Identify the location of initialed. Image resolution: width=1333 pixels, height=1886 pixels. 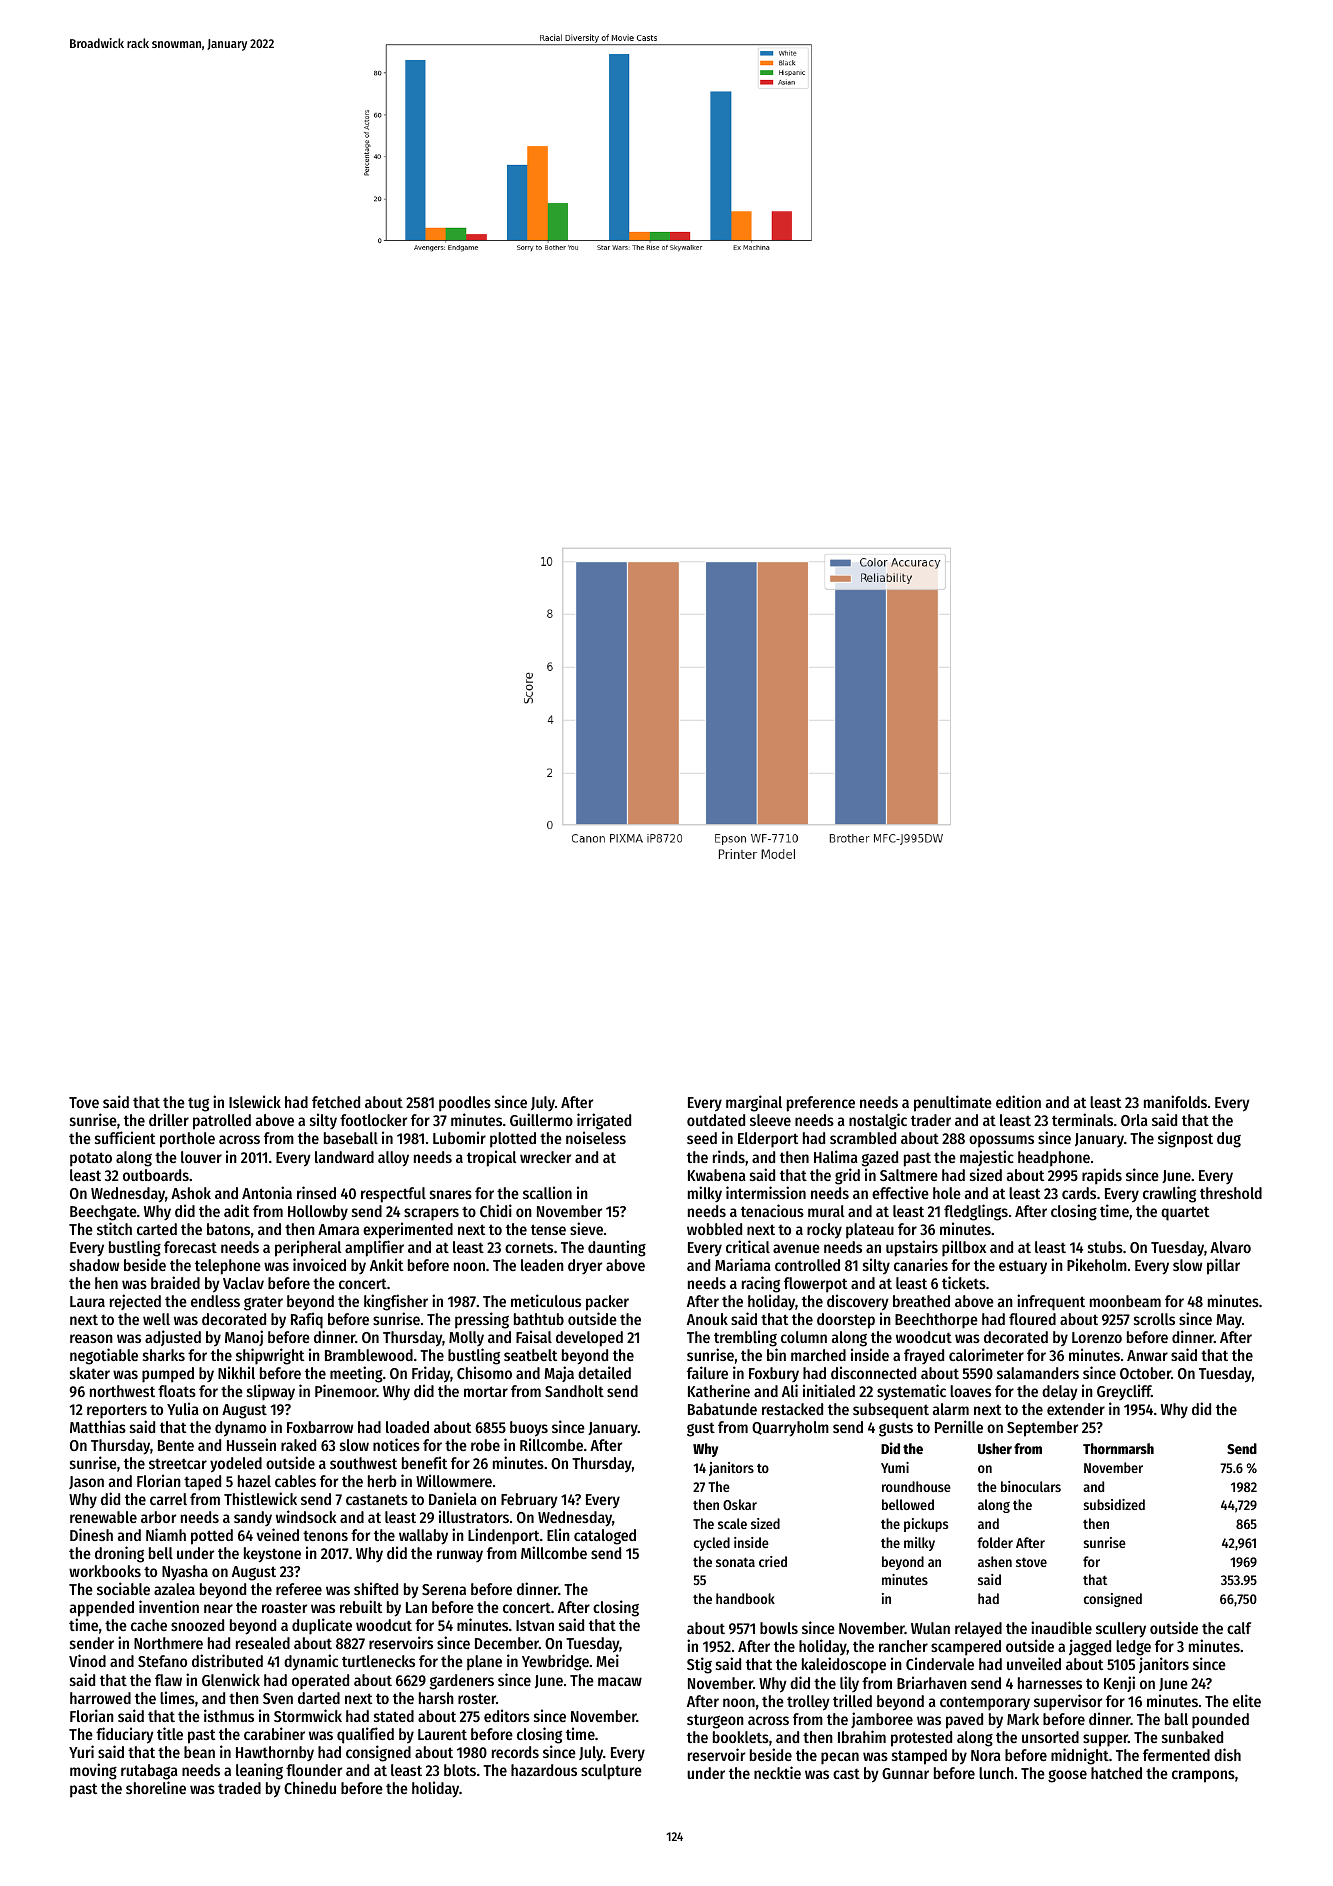
(829, 1390).
